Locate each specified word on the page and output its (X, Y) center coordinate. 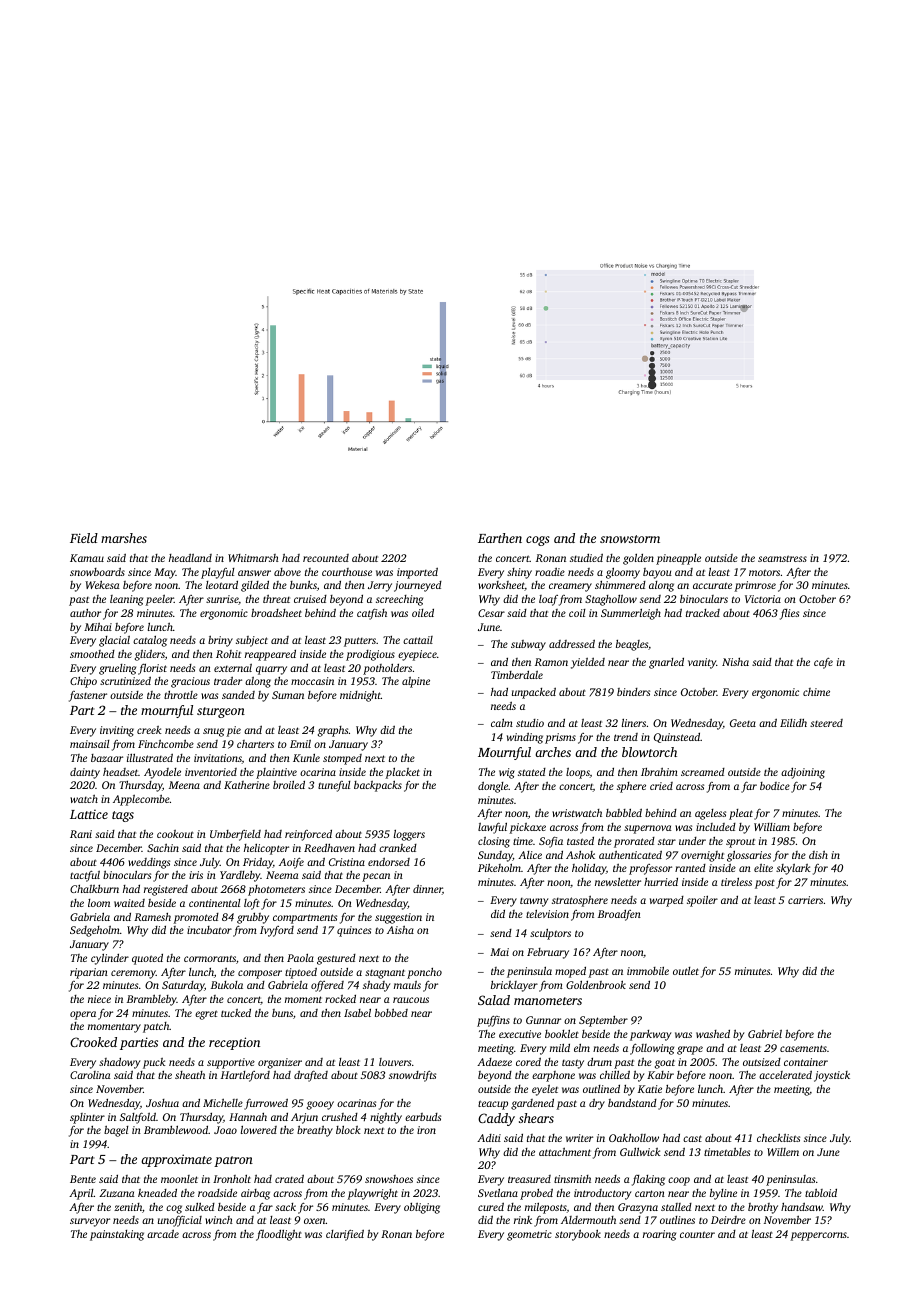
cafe (823, 663)
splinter (87, 1118)
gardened (532, 1104)
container (806, 1062)
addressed (572, 643)
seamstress (782, 558)
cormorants (210, 958)
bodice (775, 786)
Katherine (247, 785)
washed (713, 1034)
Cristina (347, 862)
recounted (326, 558)
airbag (255, 1194)
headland (190, 557)
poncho (424, 973)
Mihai (98, 627)
